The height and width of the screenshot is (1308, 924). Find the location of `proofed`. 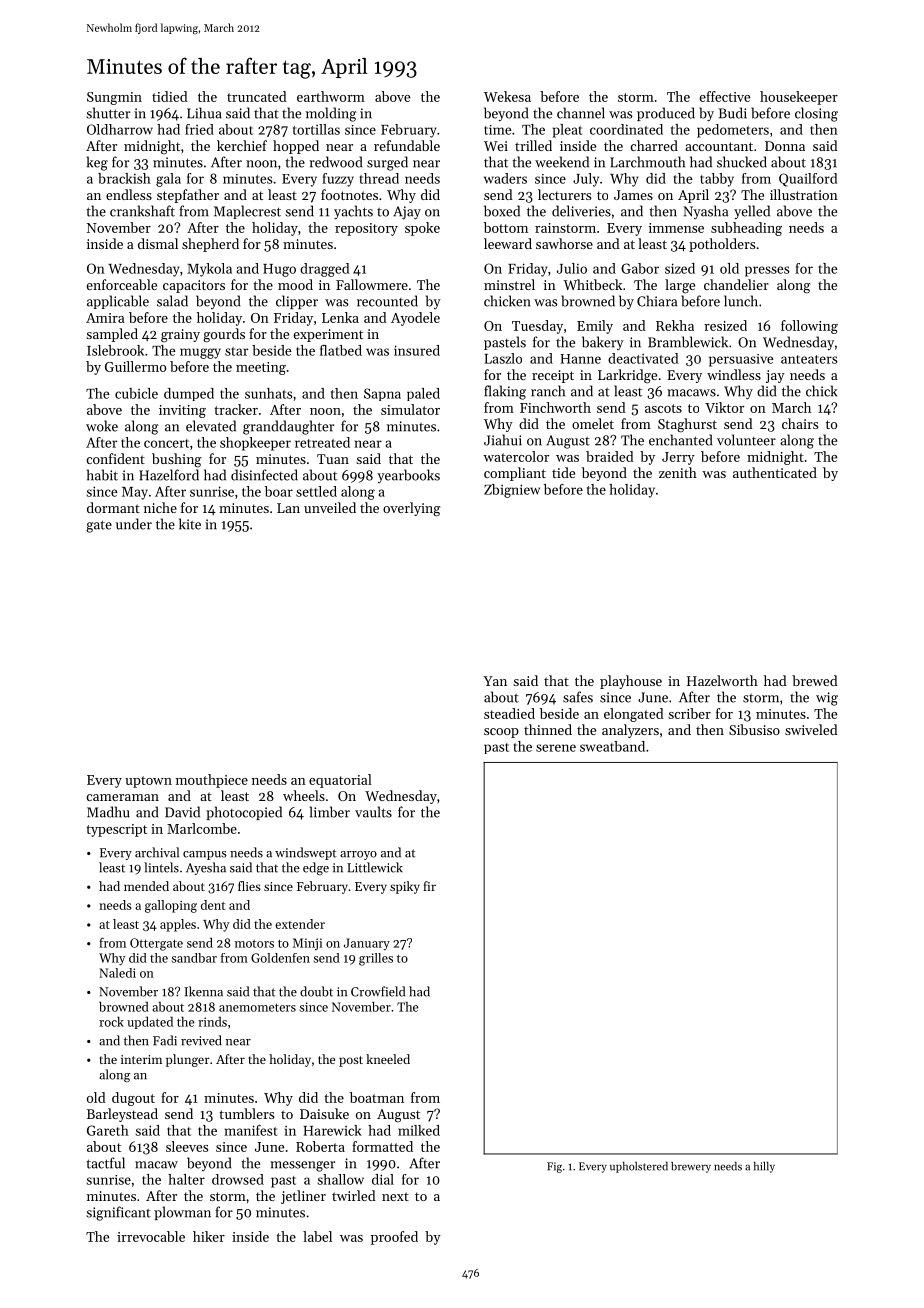

proofed is located at coordinates (394, 1238).
